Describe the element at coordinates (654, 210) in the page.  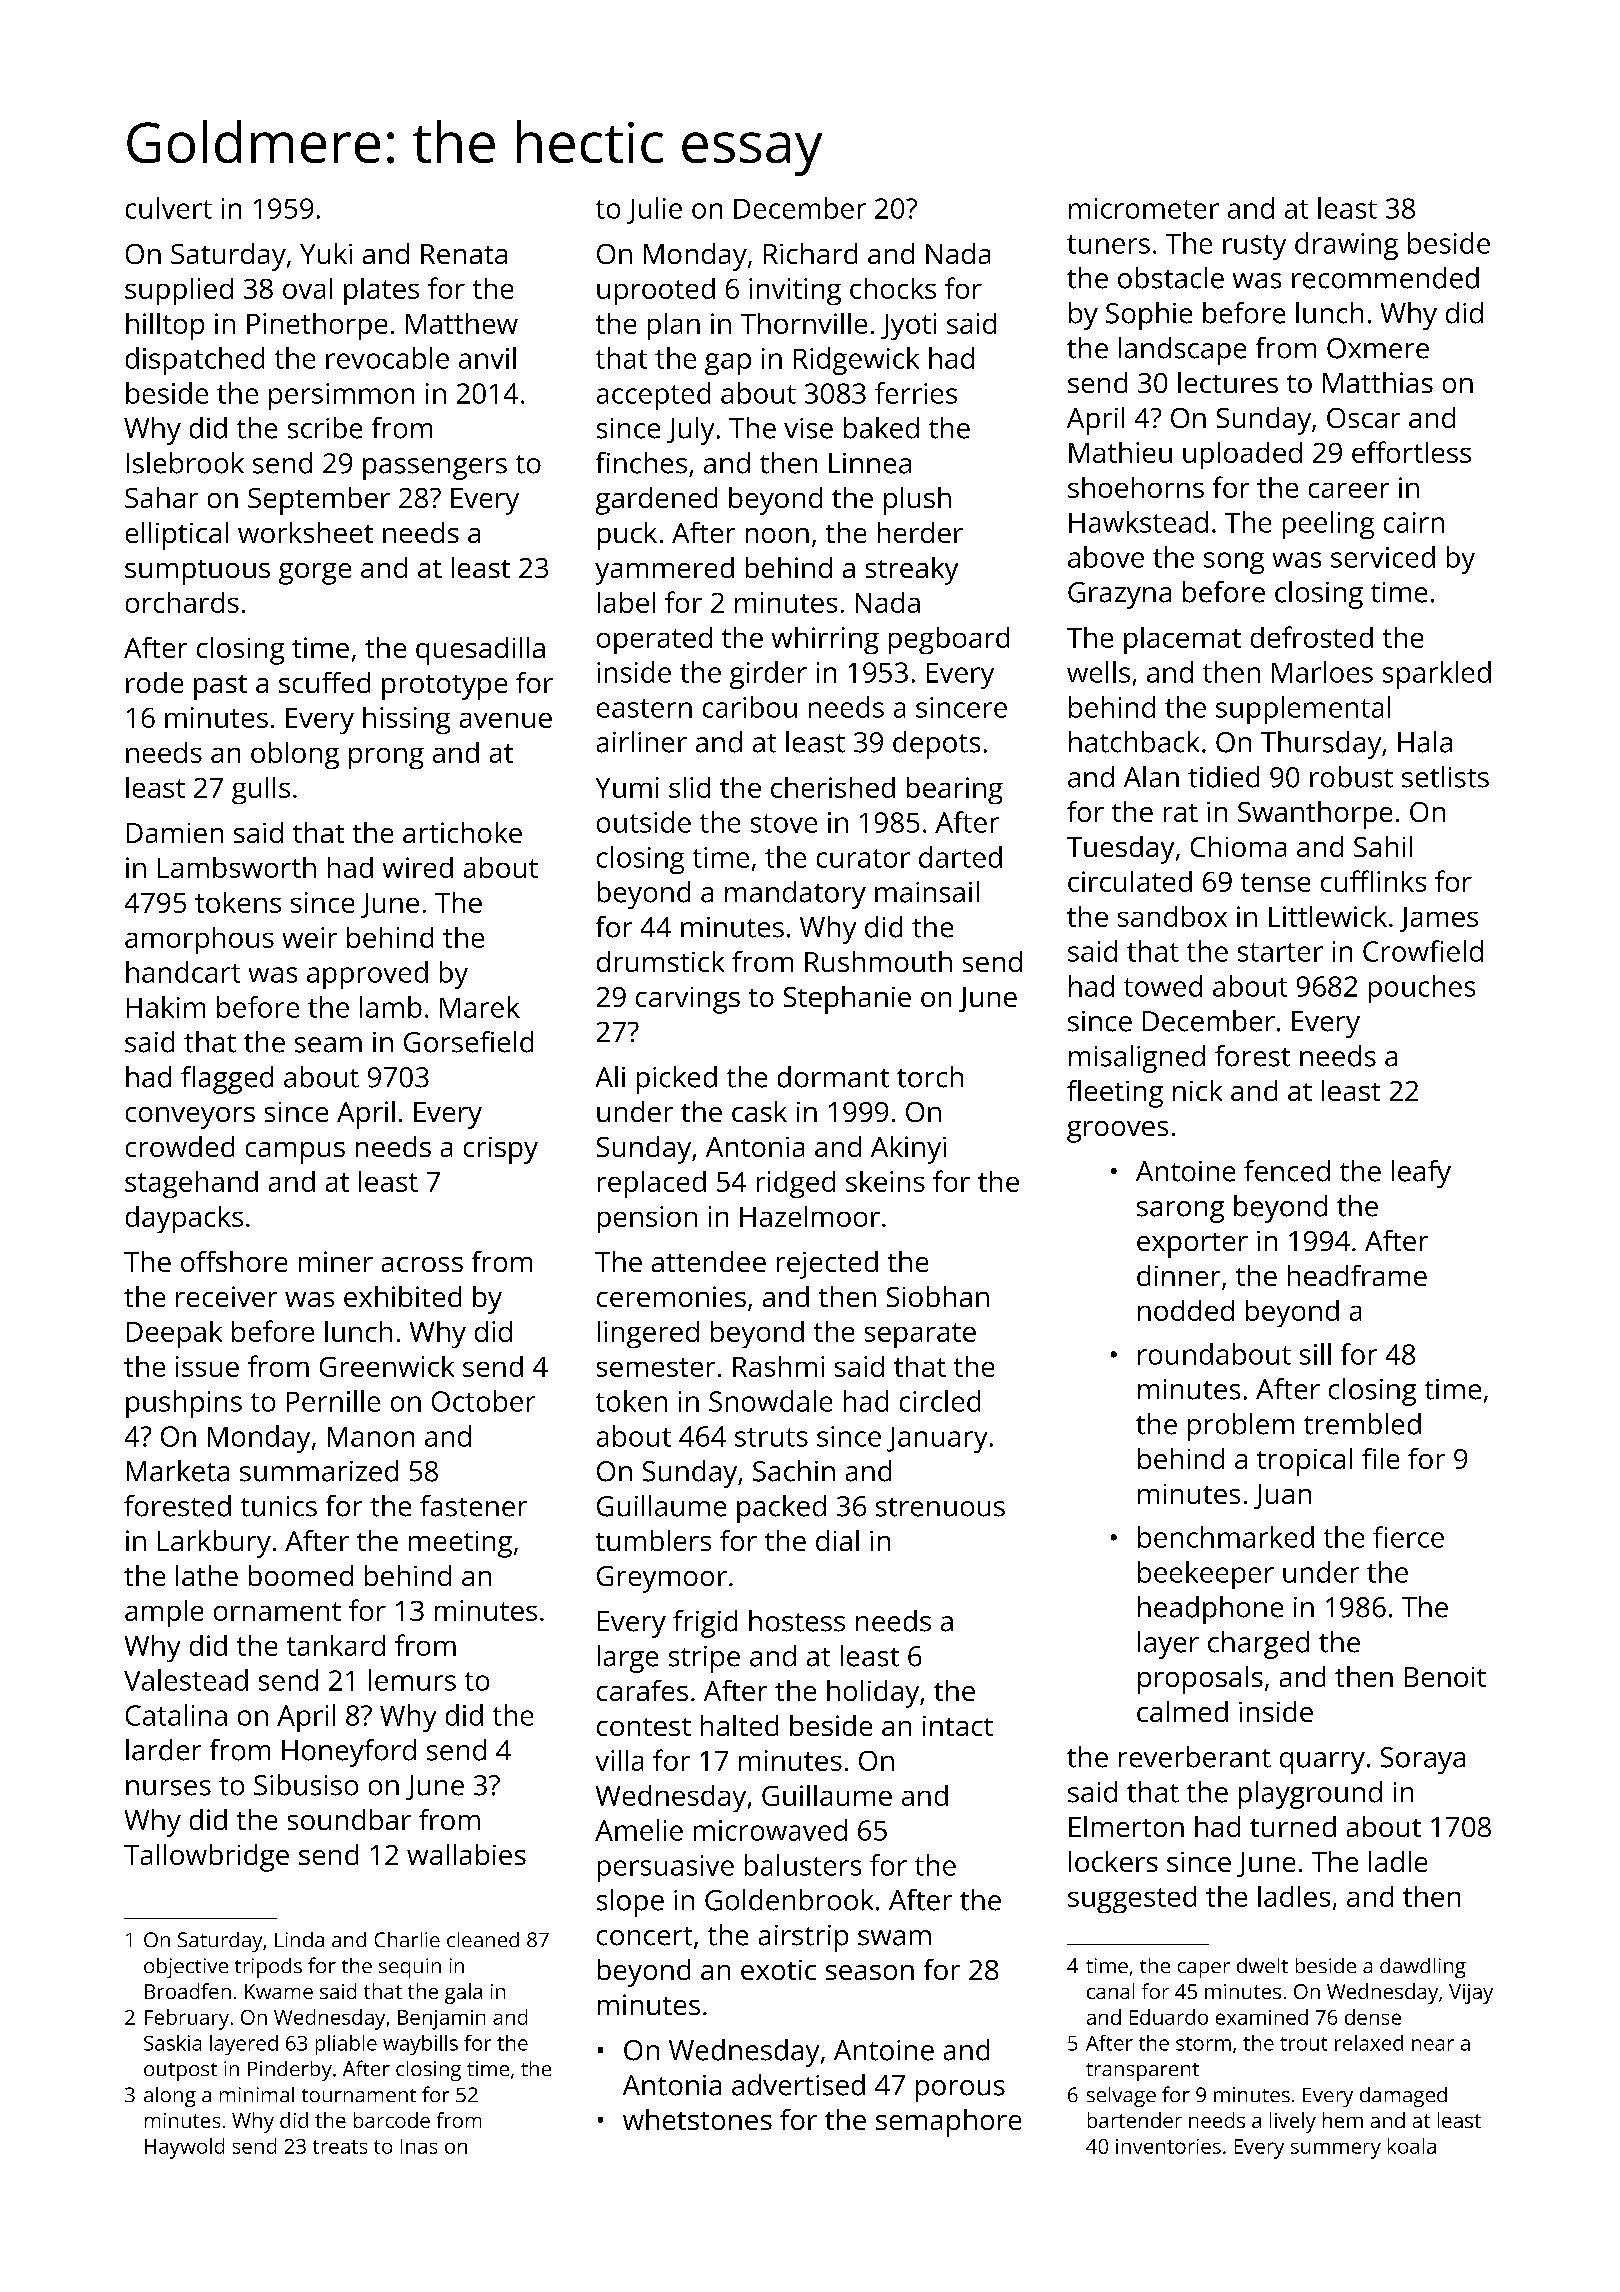
I see `Julie` at that location.
